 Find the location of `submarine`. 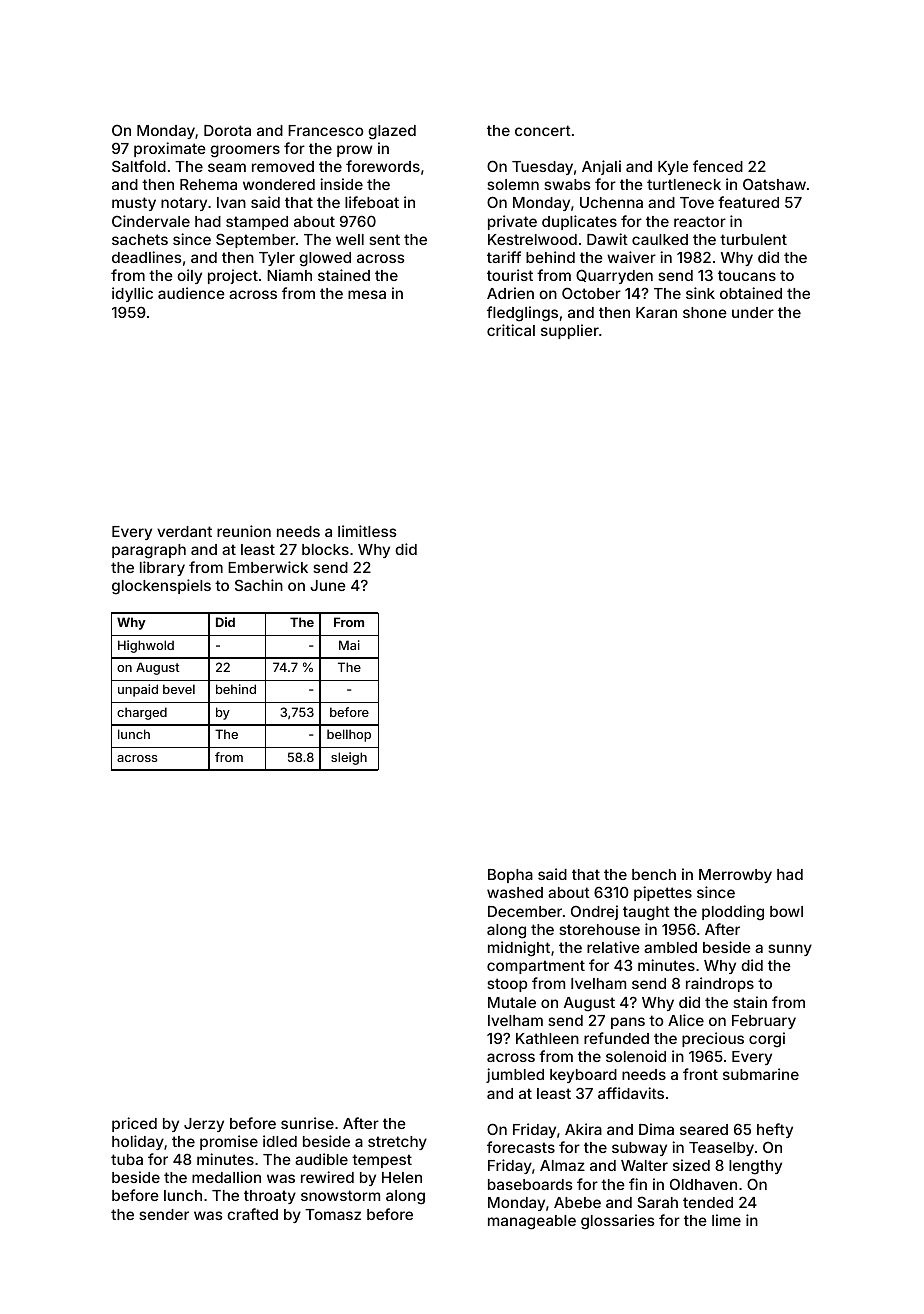

submarine is located at coordinates (761, 1074).
